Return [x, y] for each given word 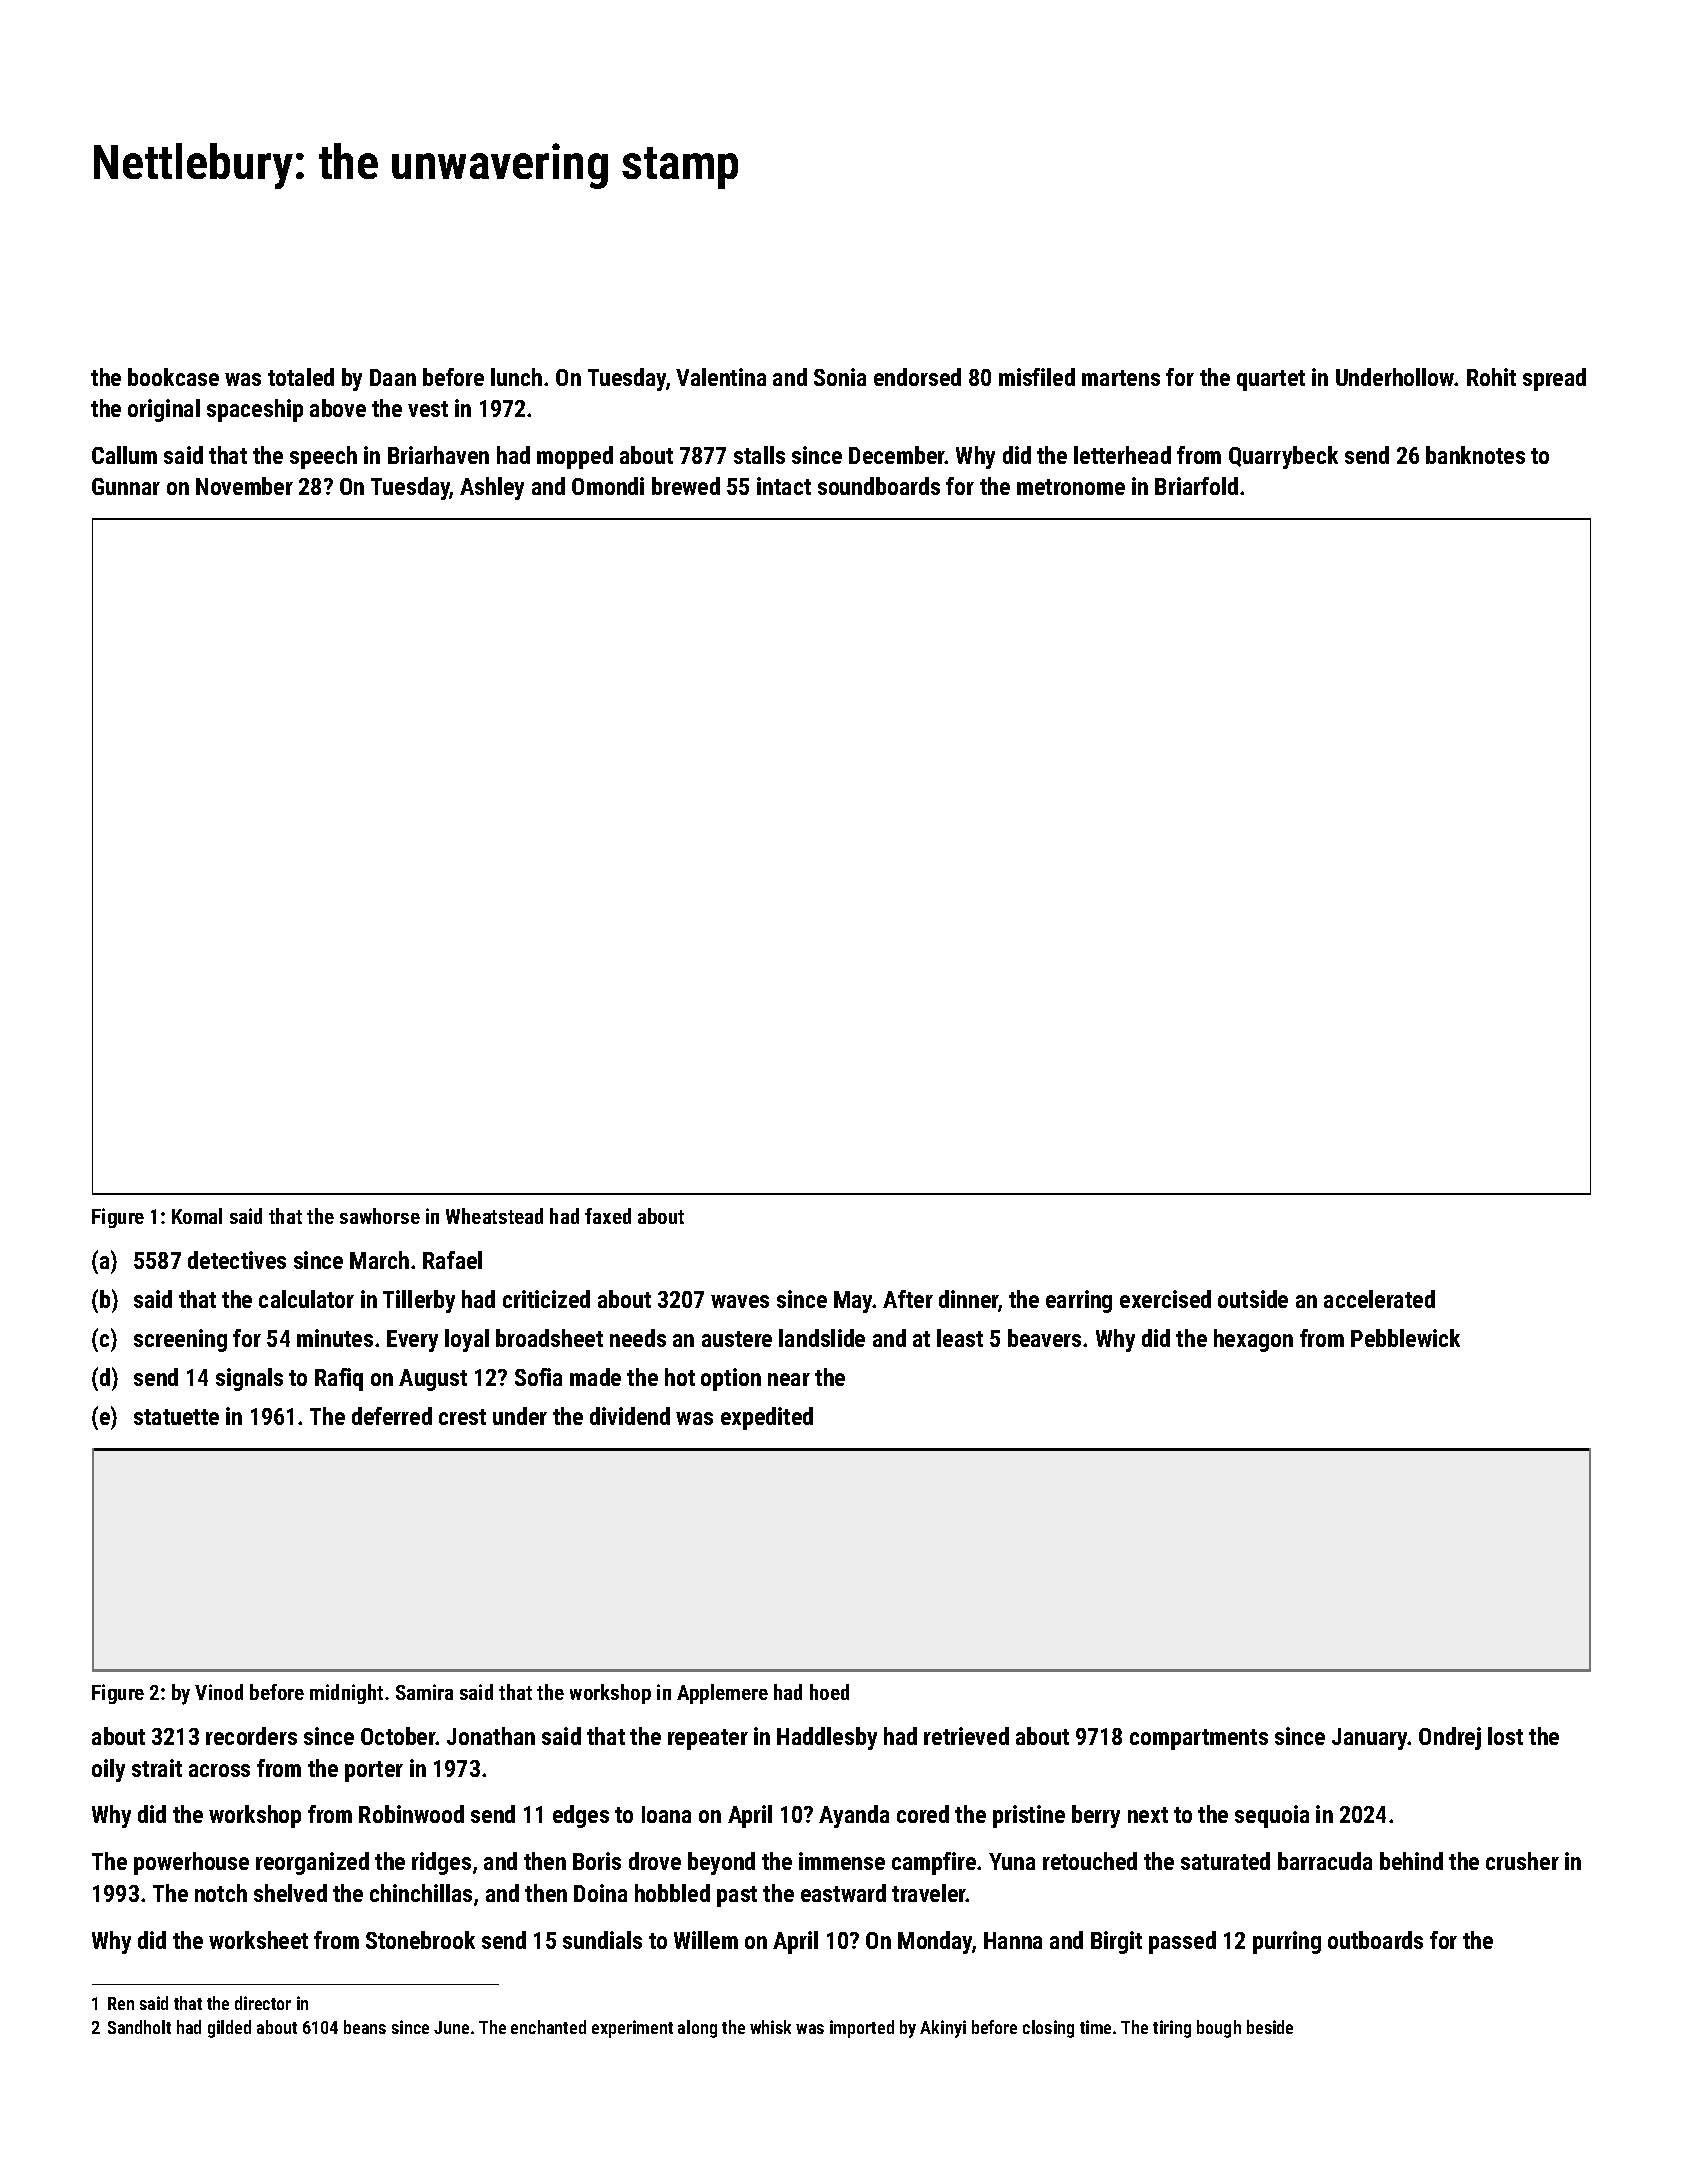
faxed [608, 1216]
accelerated [1379, 1299]
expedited [767, 1418]
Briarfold [1196, 486]
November [244, 486]
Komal [197, 1216]
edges [581, 1816]
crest [462, 1417]
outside [1253, 1299]
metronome [1071, 487]
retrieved [966, 1736]
